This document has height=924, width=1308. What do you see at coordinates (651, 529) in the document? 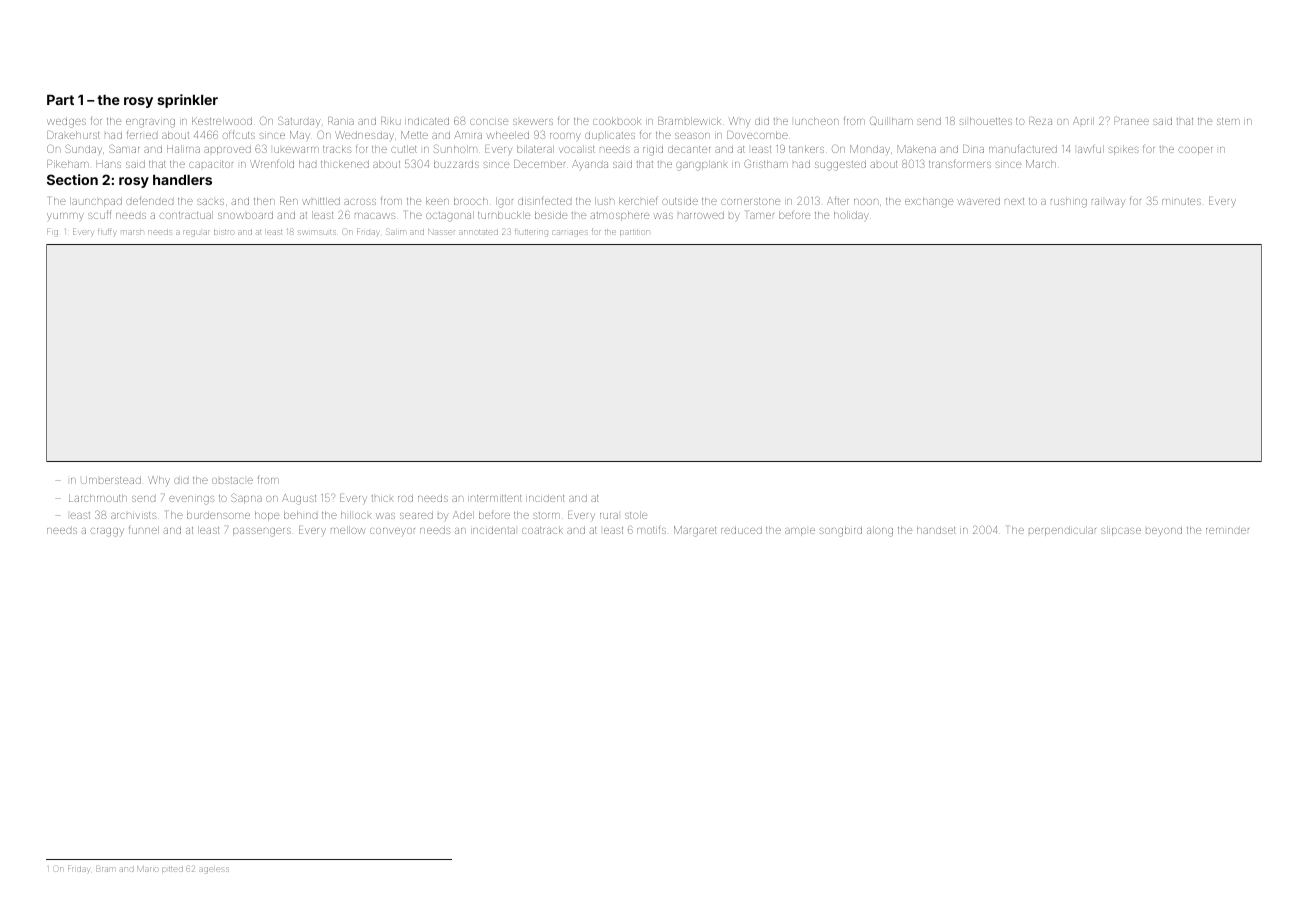
I see `motifs` at bounding box center [651, 529].
